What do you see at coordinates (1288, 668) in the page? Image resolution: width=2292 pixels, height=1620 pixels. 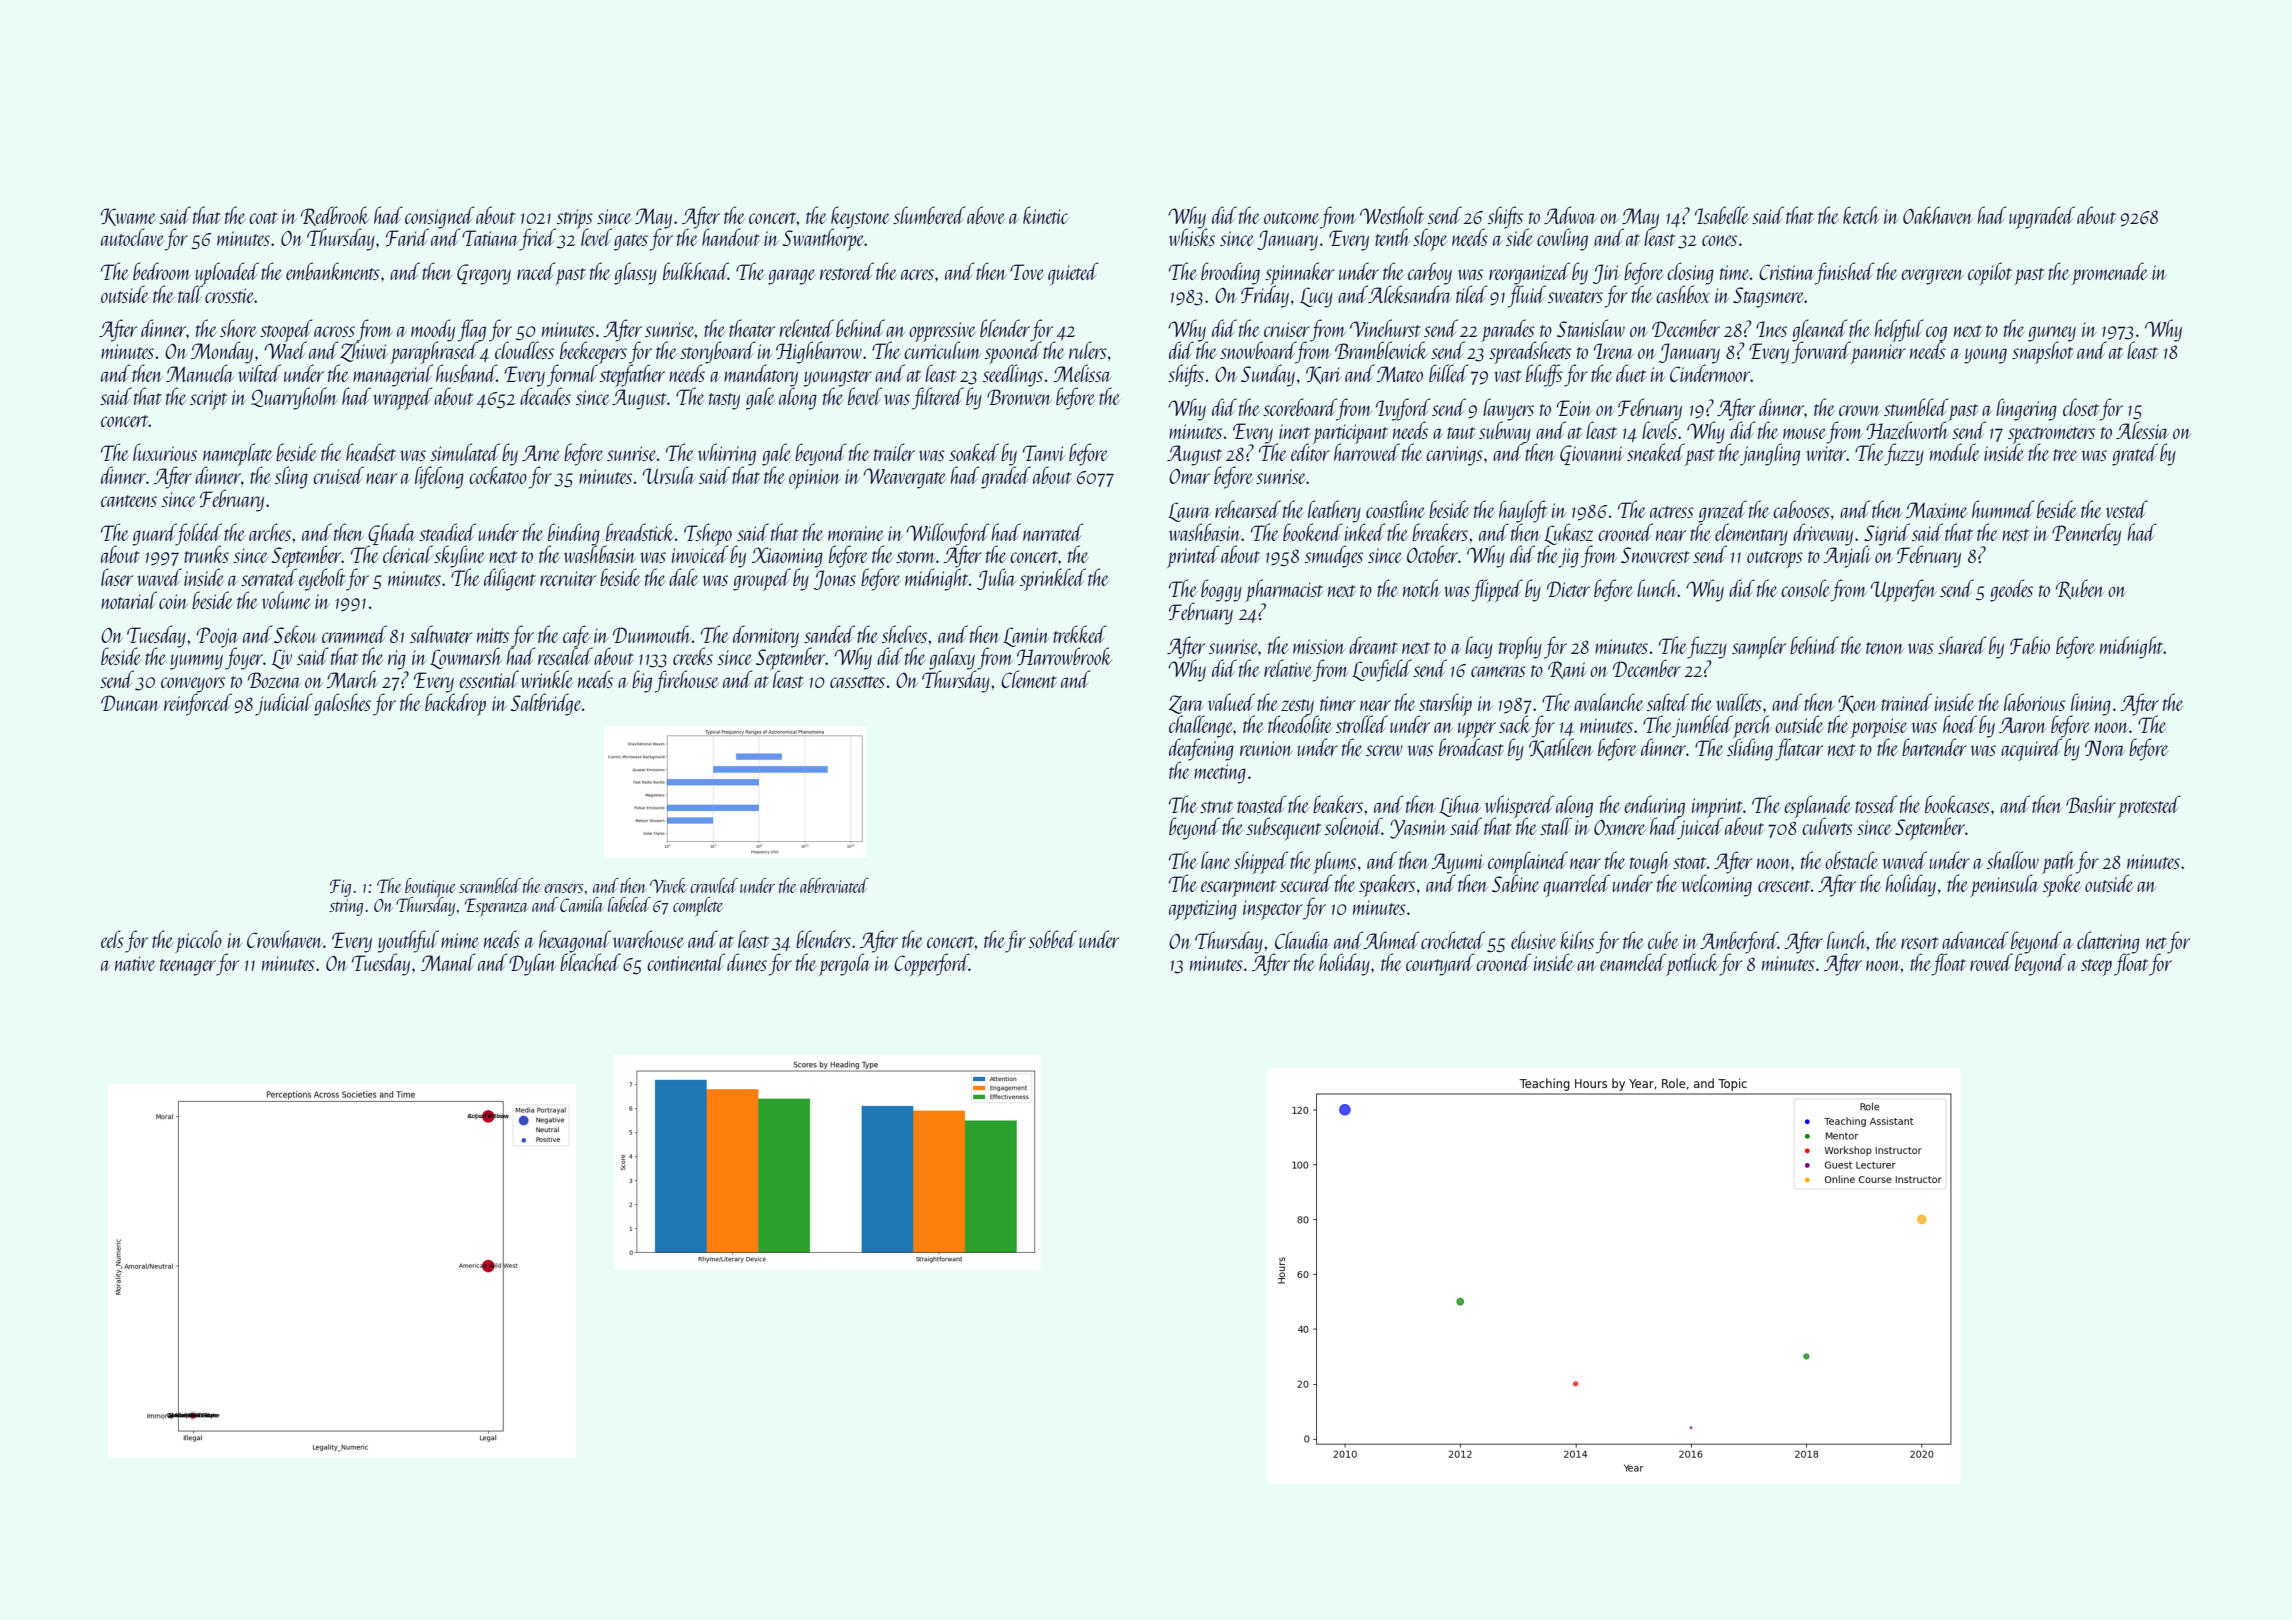 I see `relative` at bounding box center [1288, 668].
